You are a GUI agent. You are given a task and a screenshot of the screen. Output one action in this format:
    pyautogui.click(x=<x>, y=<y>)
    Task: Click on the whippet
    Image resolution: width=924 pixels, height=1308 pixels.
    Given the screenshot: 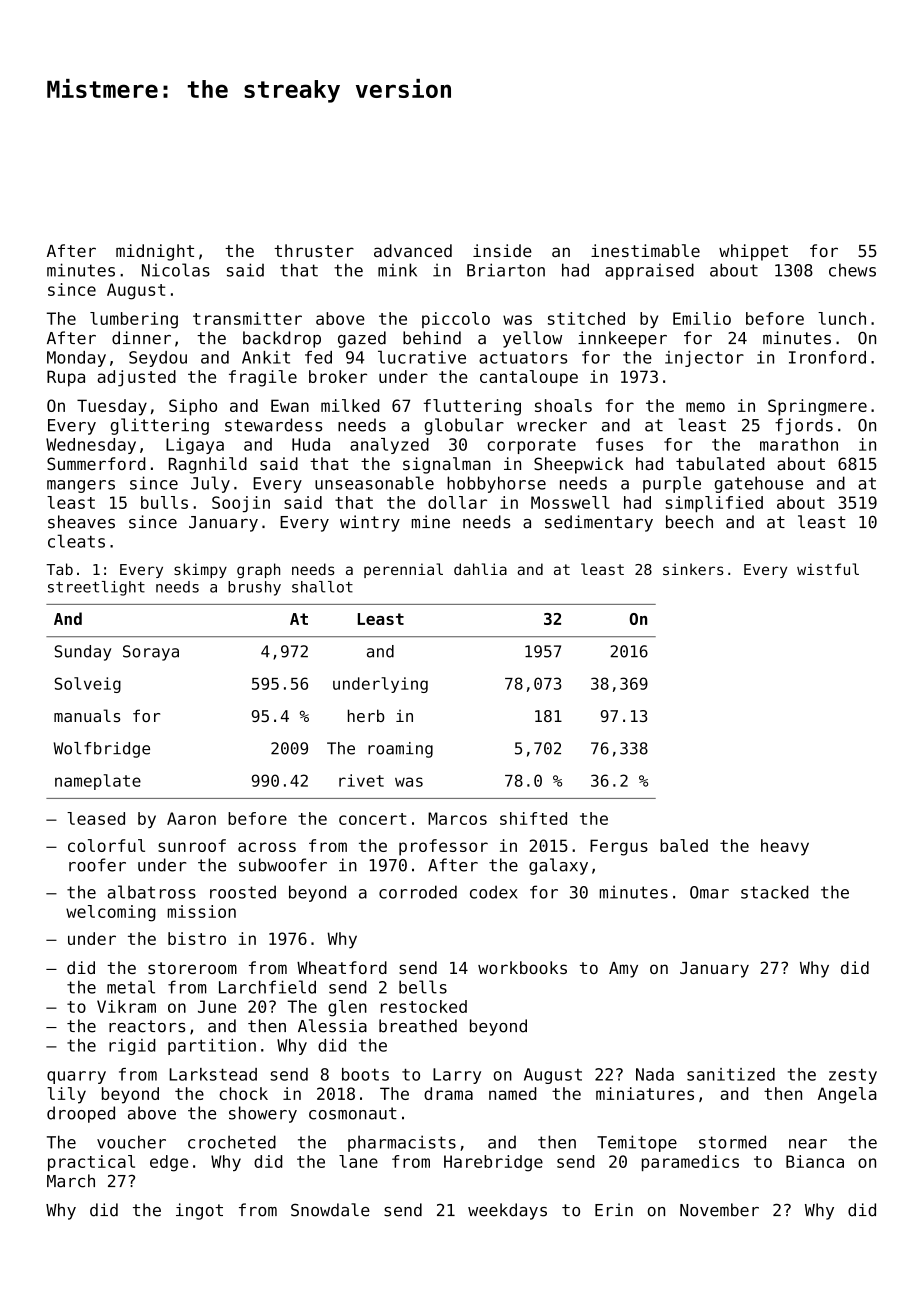 What is the action you would take?
    pyautogui.click(x=753, y=252)
